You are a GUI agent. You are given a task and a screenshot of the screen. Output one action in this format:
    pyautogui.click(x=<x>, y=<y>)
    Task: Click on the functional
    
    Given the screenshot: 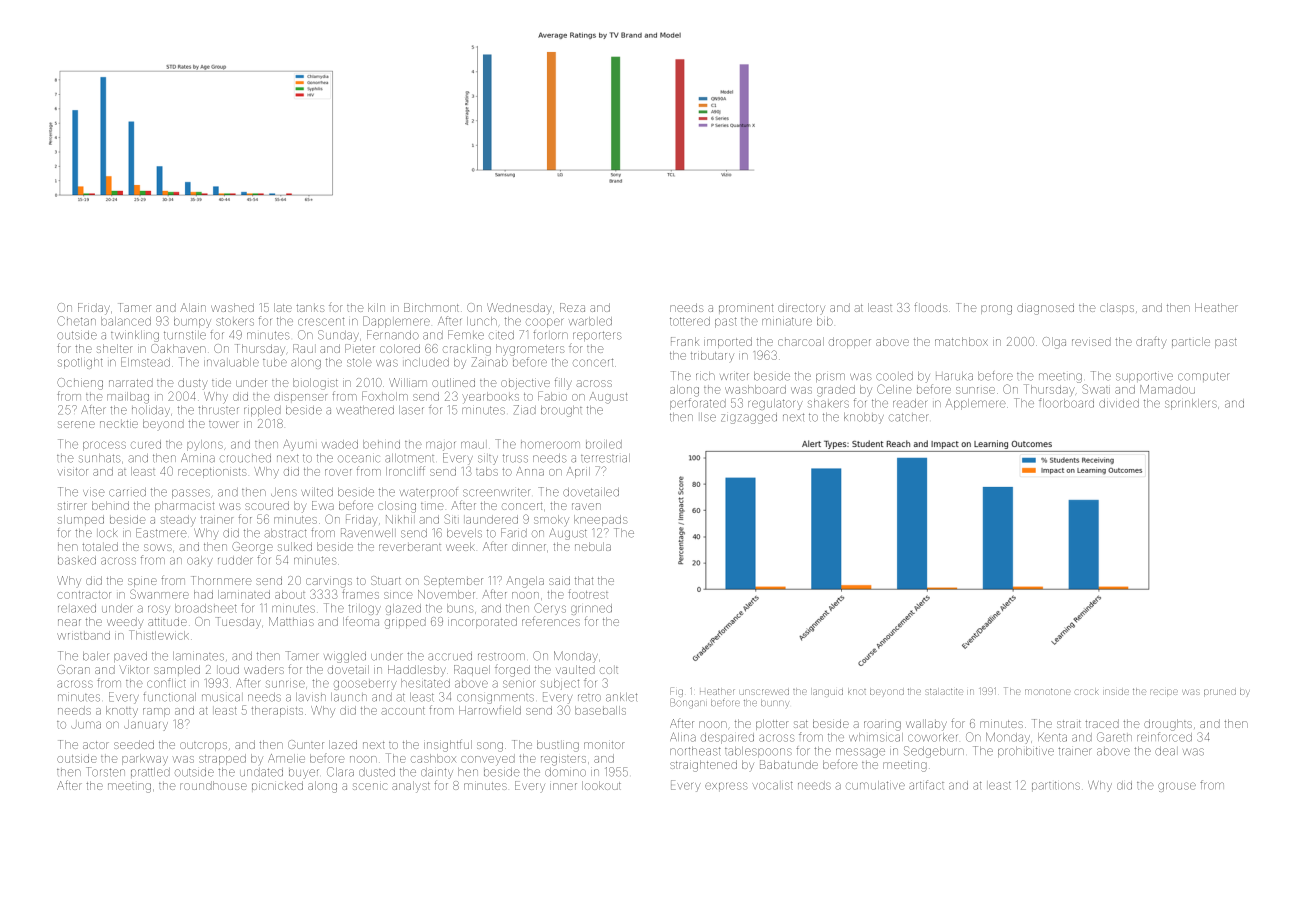 What is the action you would take?
    pyautogui.click(x=169, y=697)
